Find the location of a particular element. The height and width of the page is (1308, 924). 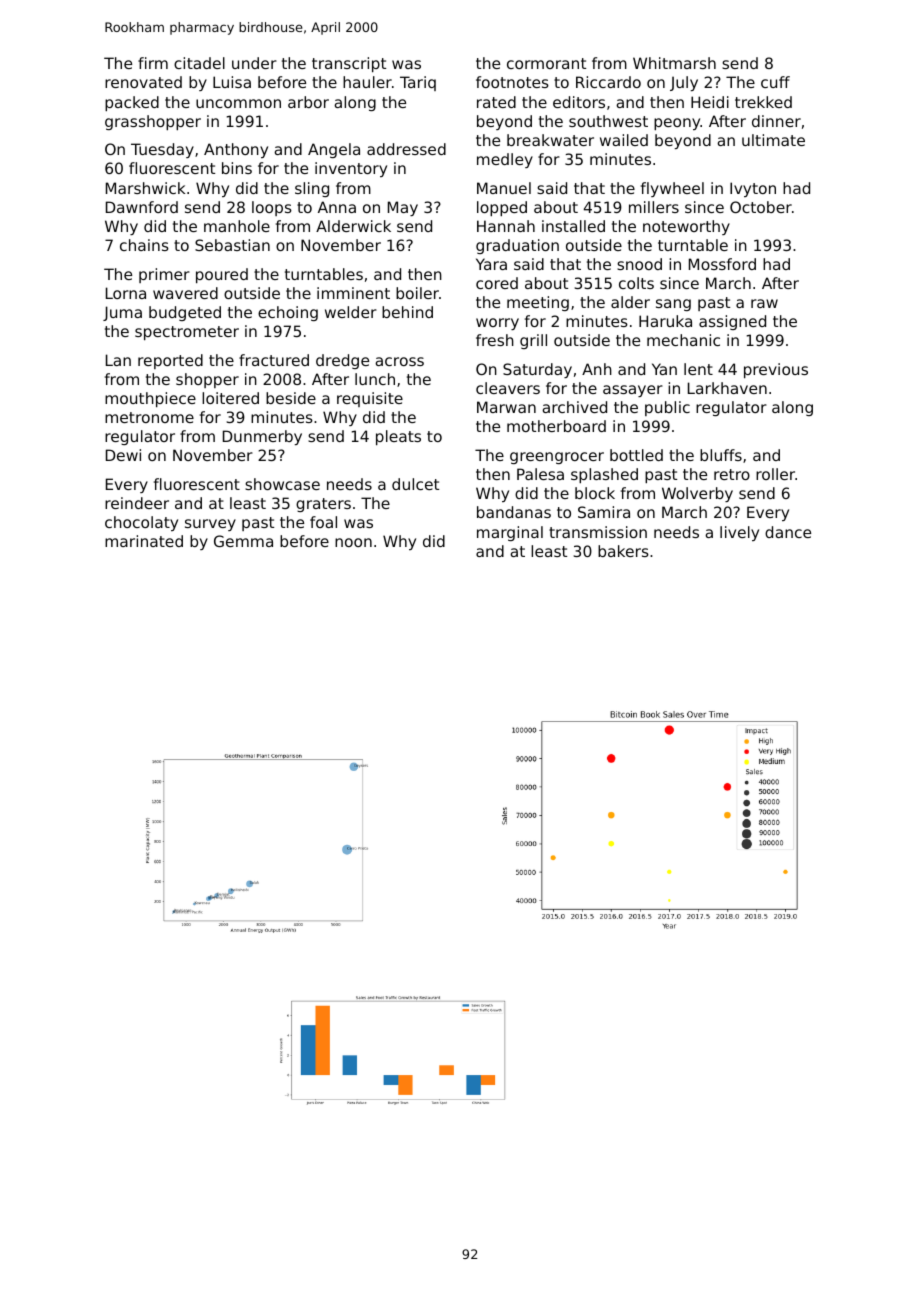

bakers is located at coordinates (623, 551).
